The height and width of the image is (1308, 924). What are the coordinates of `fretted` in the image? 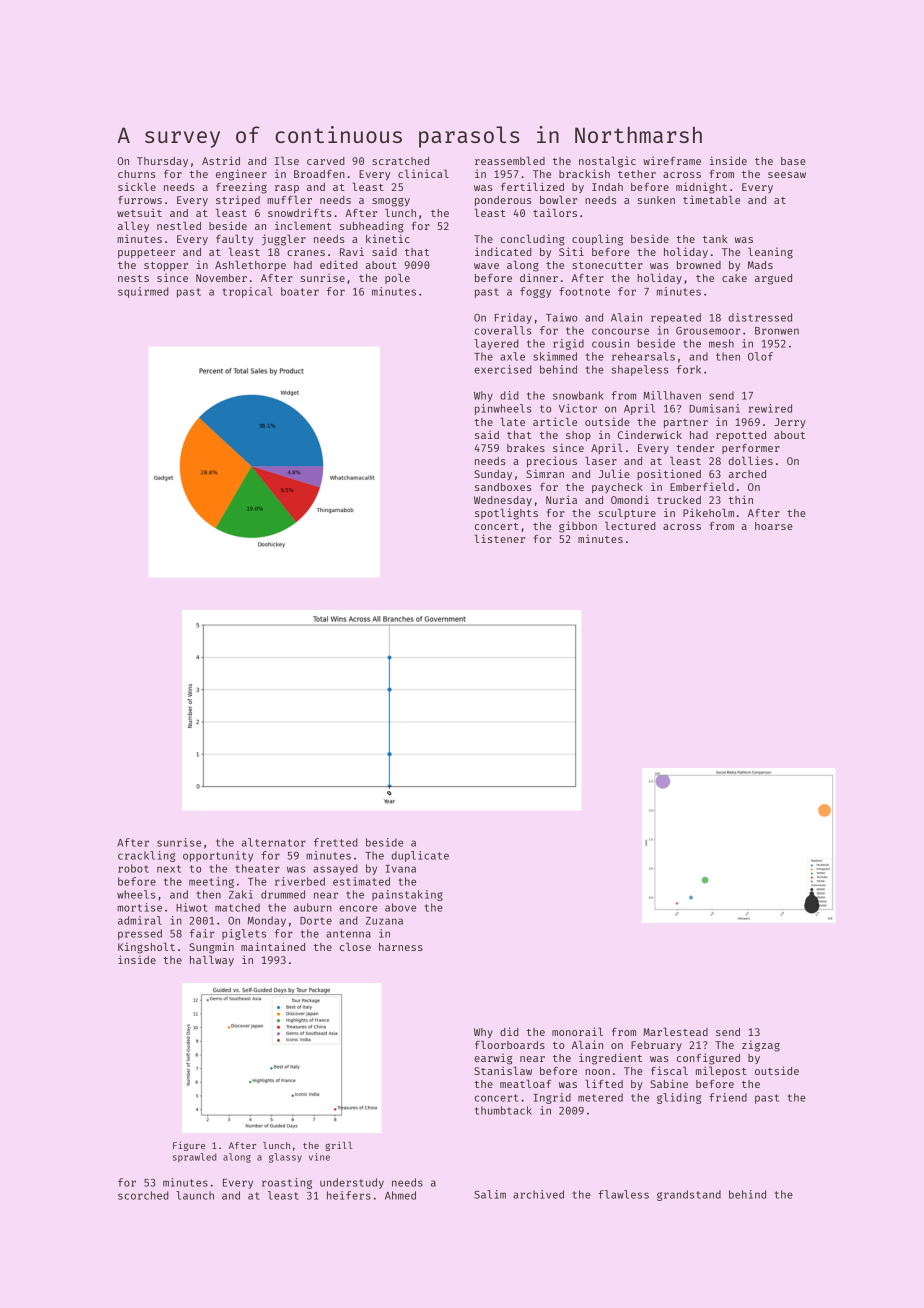 It's located at (336, 842).
